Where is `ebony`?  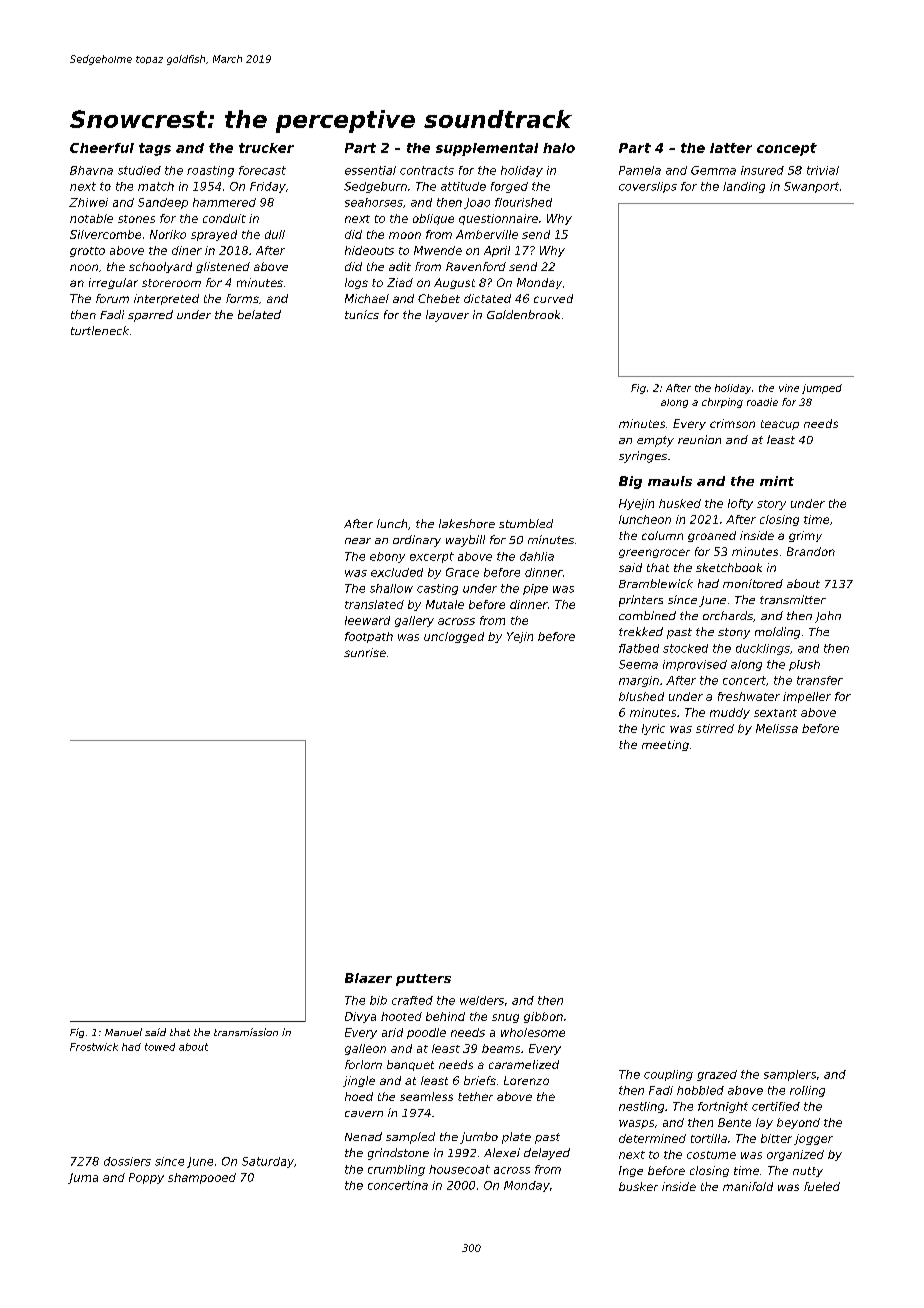 ebony is located at coordinates (387, 557).
